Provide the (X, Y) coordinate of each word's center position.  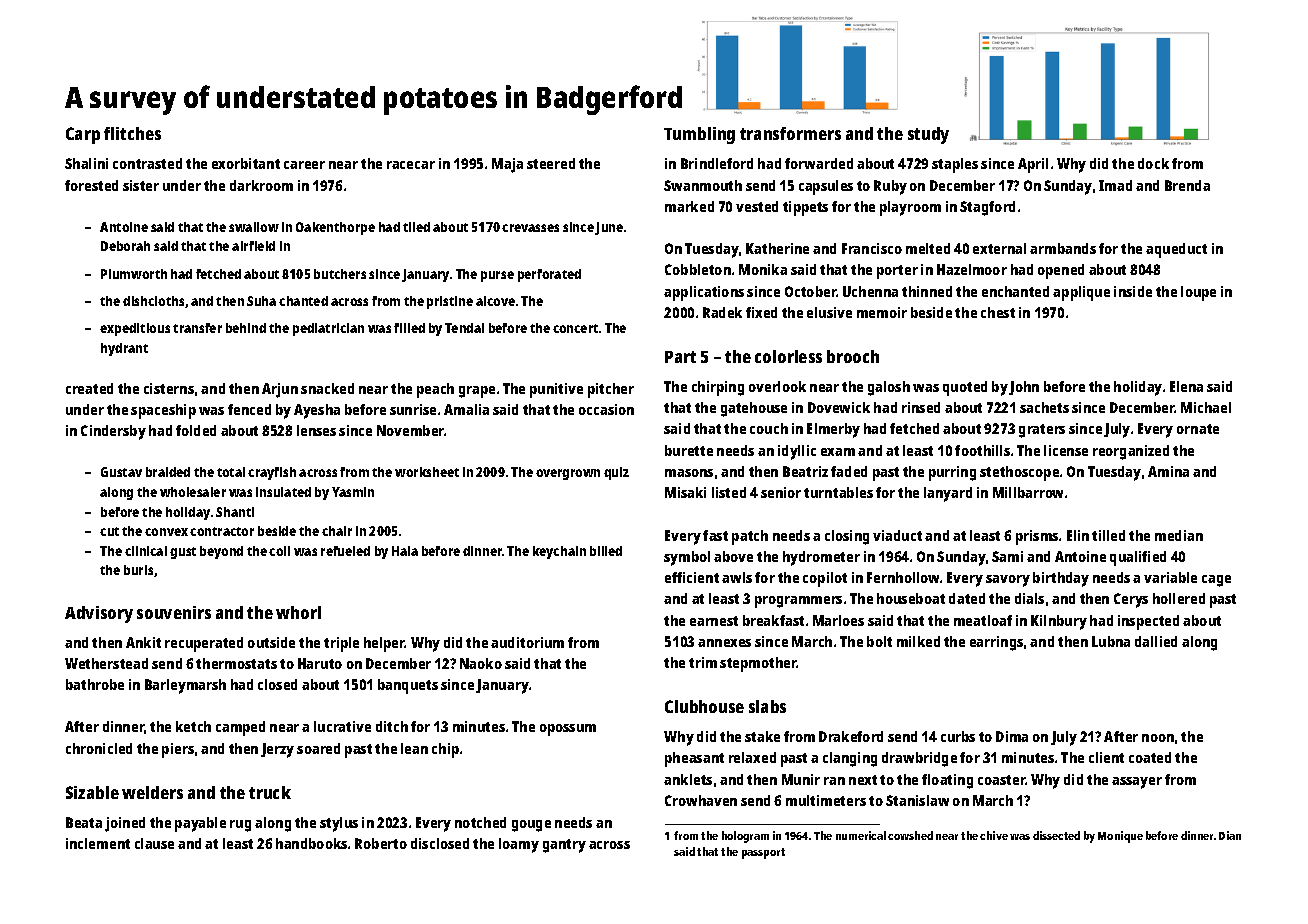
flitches (132, 133)
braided (168, 472)
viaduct (897, 535)
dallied (1156, 641)
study (928, 135)
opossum (568, 730)
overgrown (568, 474)
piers (178, 750)
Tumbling (699, 135)
